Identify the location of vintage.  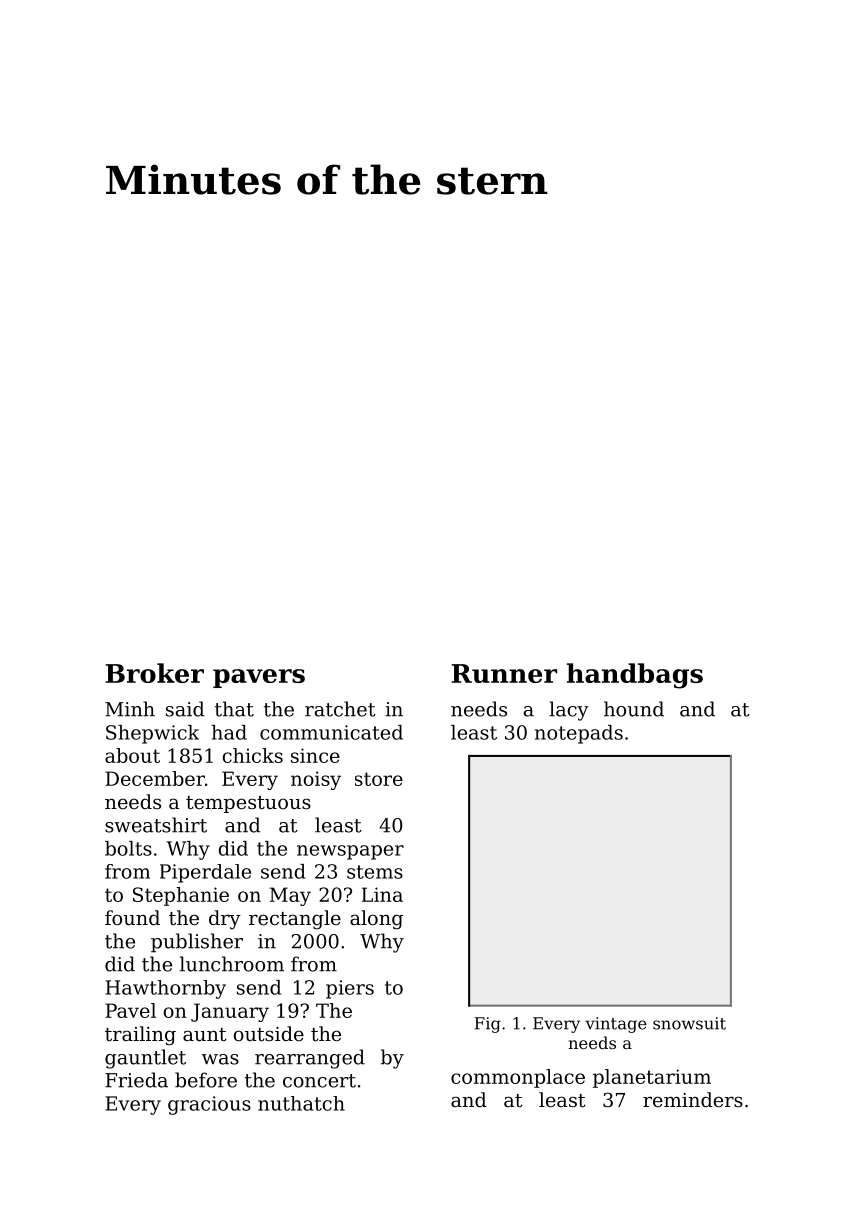
(616, 1025).
